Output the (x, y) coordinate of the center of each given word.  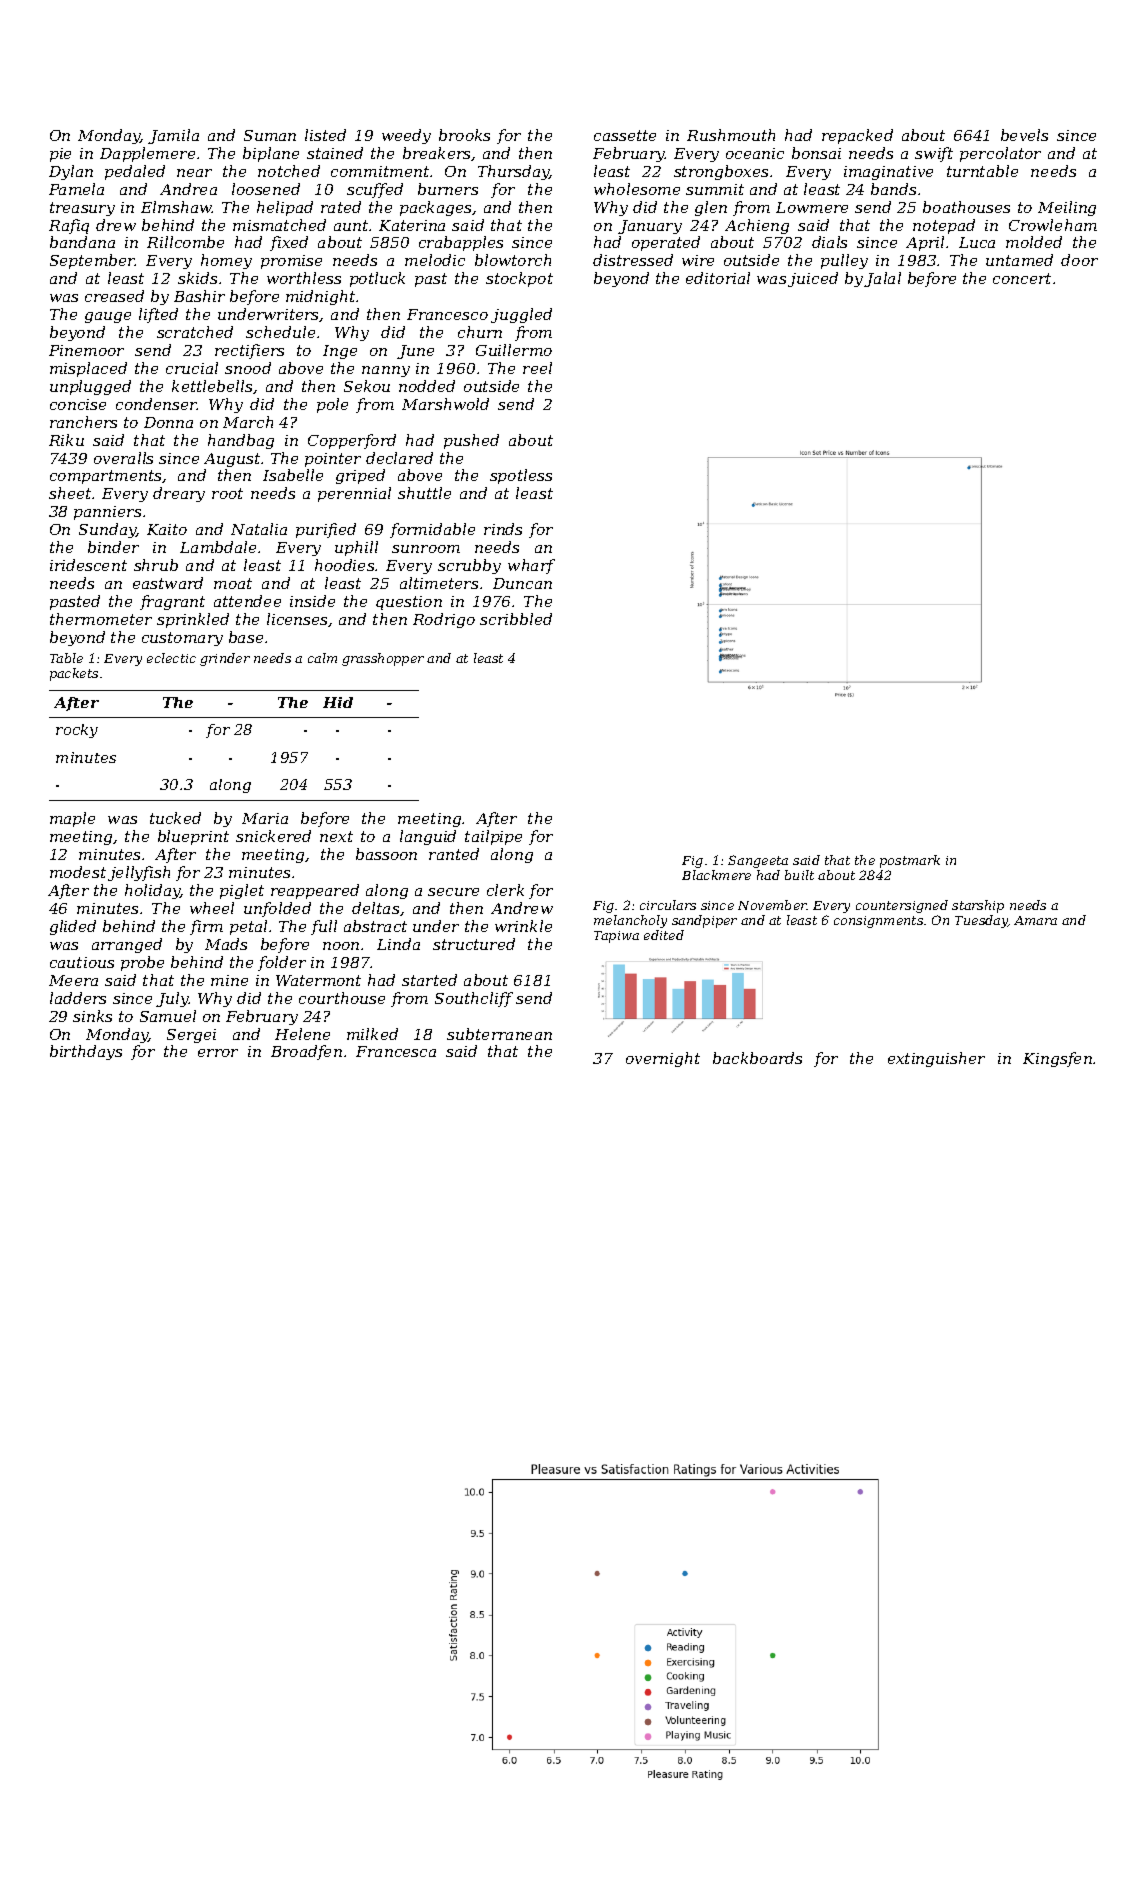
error (218, 1053)
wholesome (637, 189)
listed (325, 135)
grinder (225, 659)
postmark (910, 861)
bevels (1024, 135)
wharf (531, 566)
